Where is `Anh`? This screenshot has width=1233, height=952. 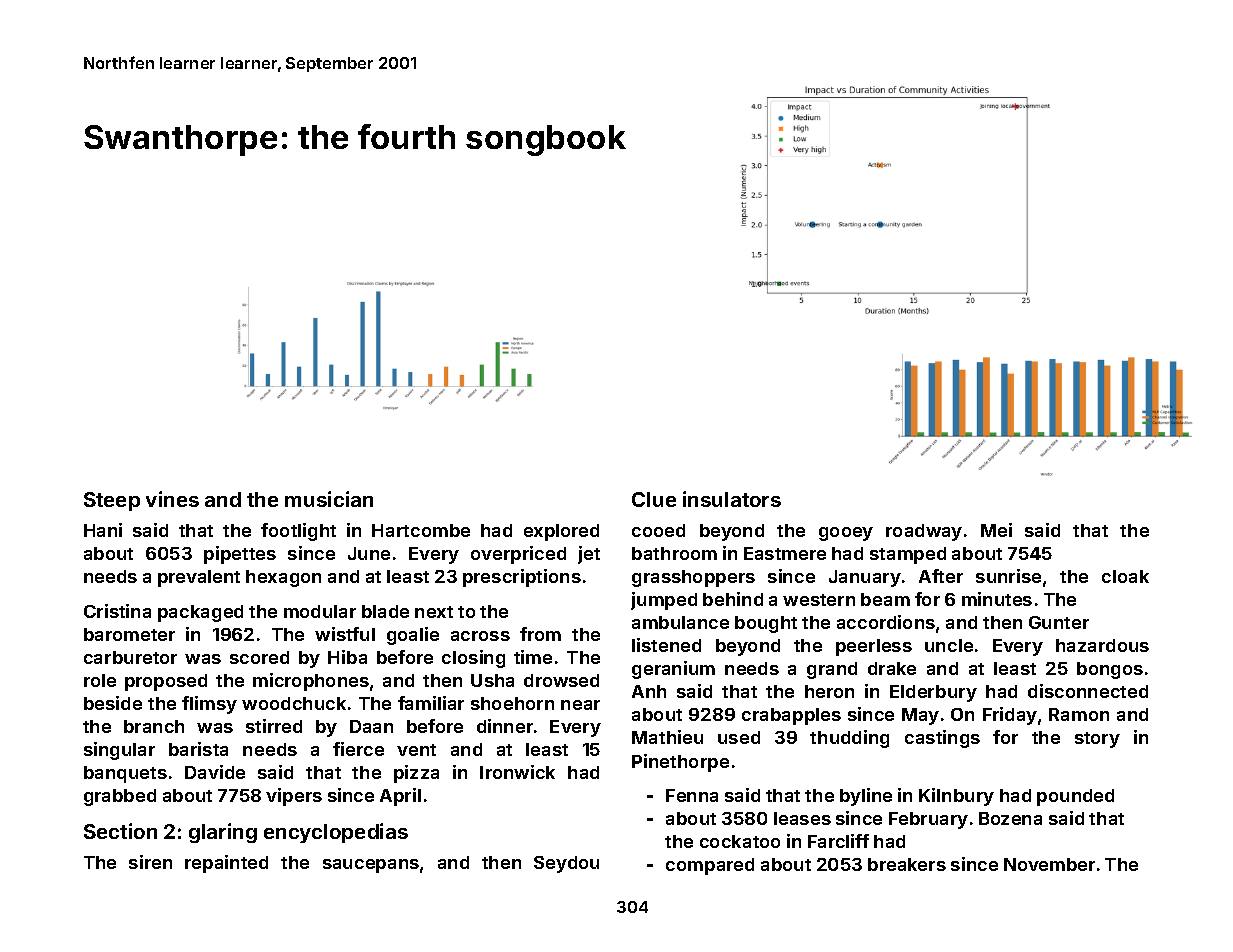
Anh is located at coordinates (649, 691).
